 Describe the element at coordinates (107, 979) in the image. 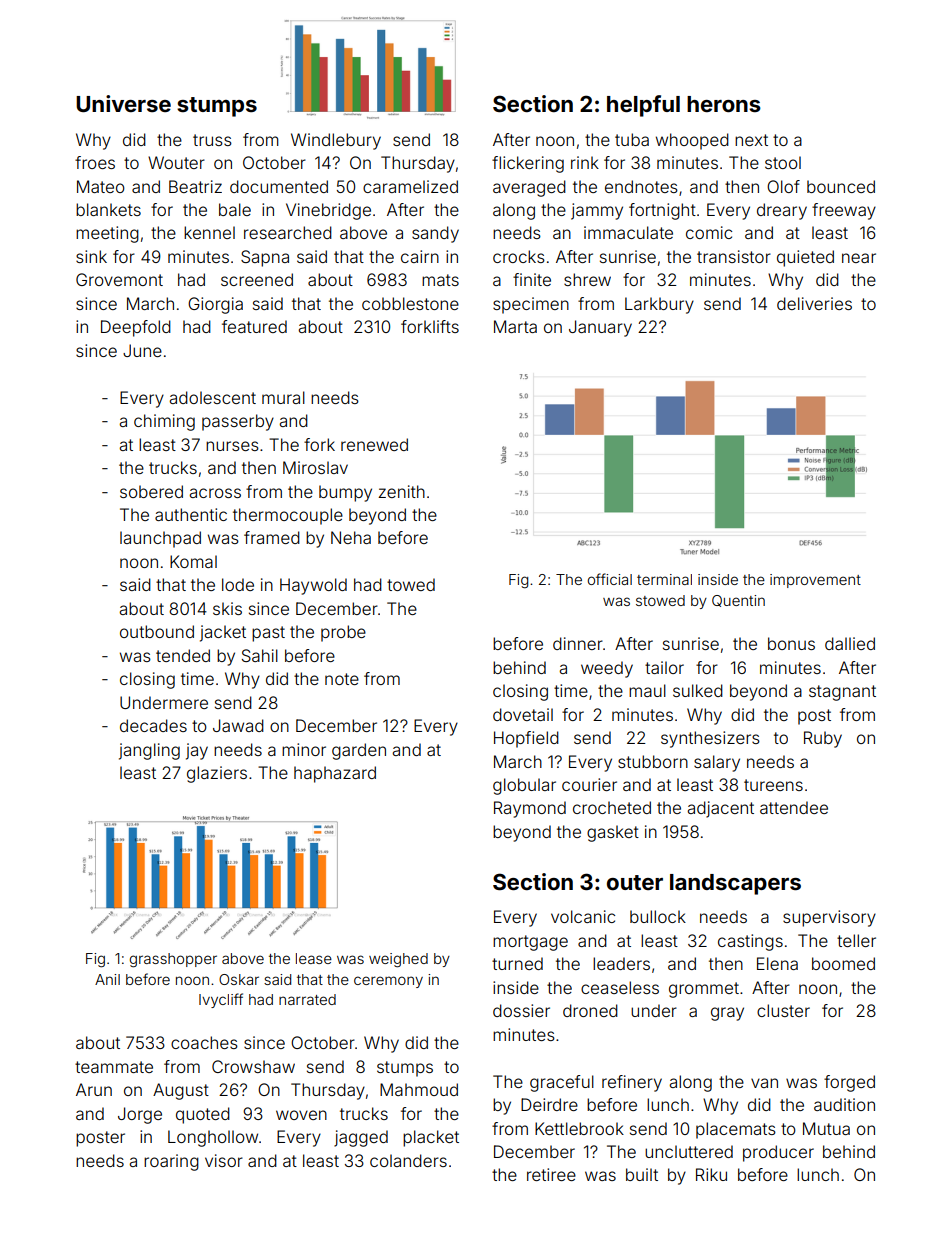

I see `Anil` at that location.
